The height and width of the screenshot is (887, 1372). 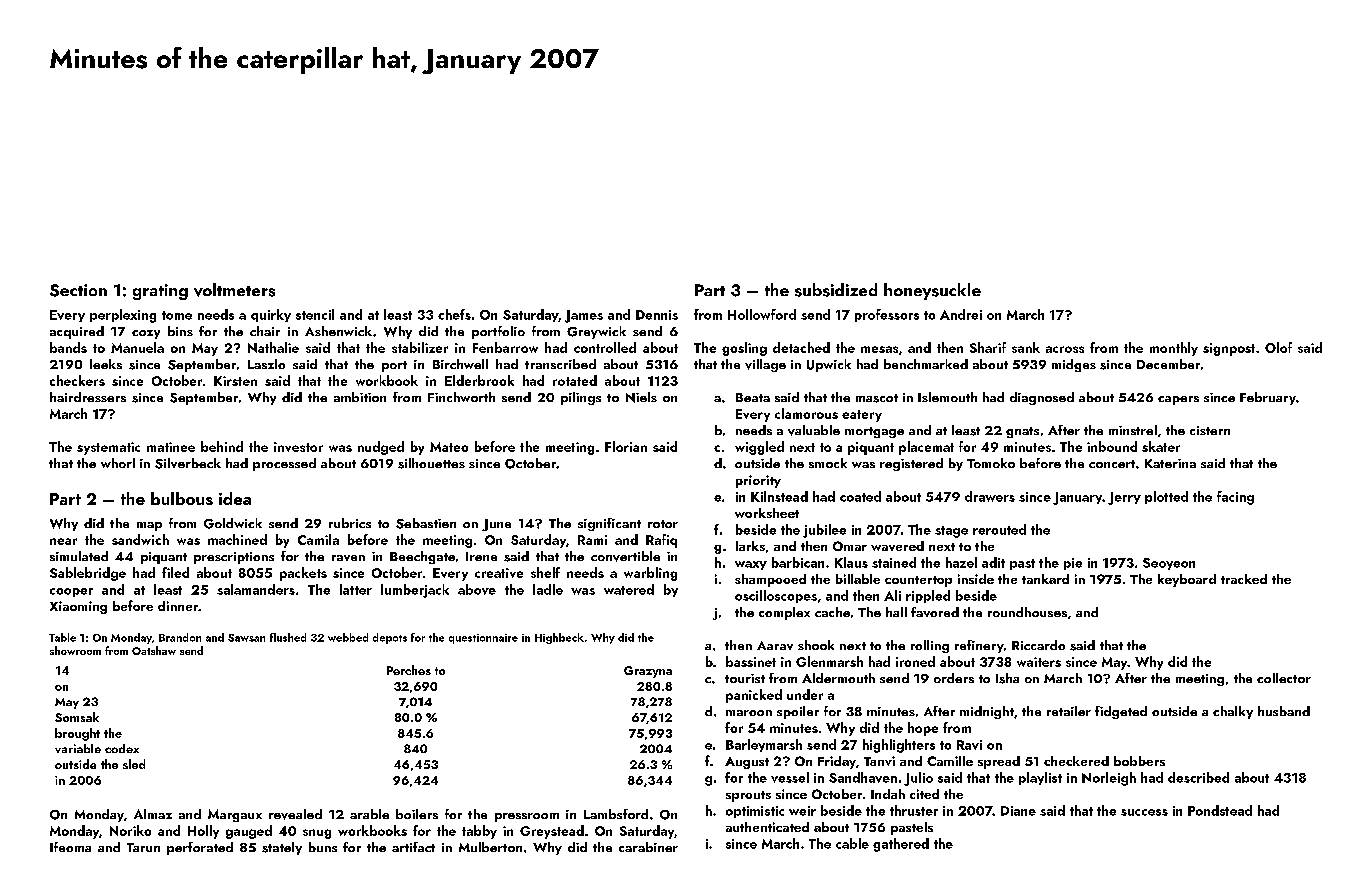 I want to click on Somsak, so click(x=77, y=717).
